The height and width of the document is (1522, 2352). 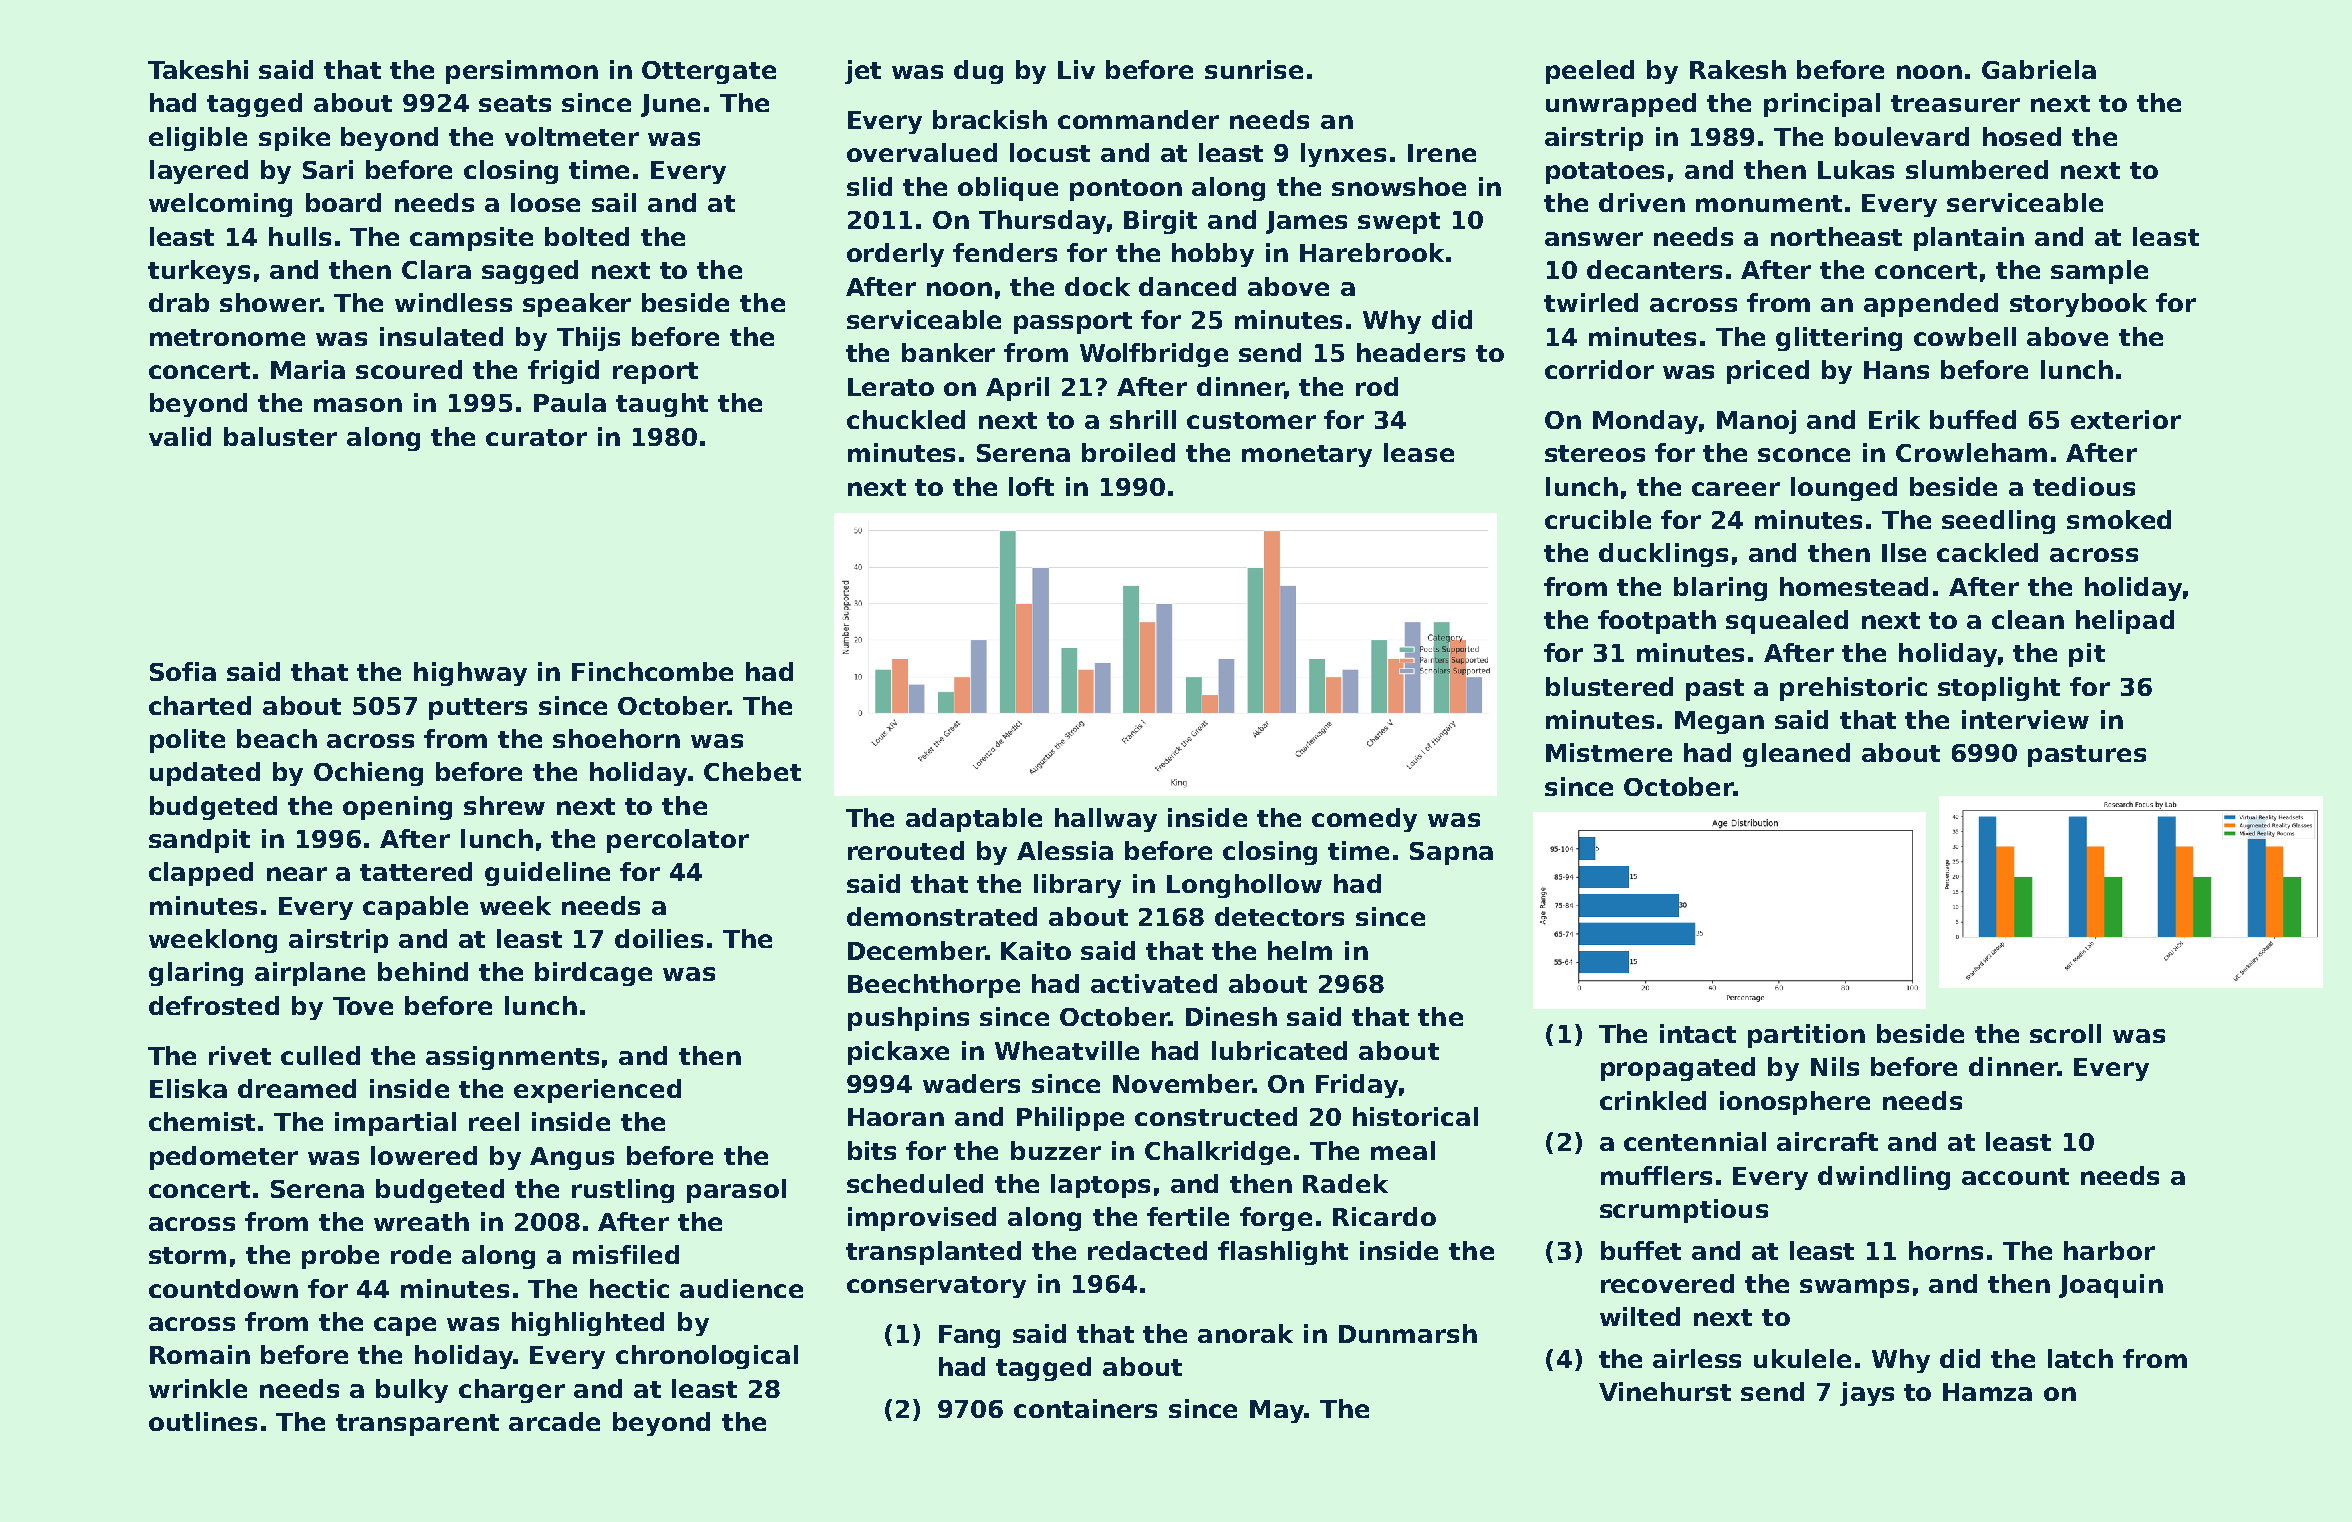 I want to click on containers, so click(x=1085, y=1408).
